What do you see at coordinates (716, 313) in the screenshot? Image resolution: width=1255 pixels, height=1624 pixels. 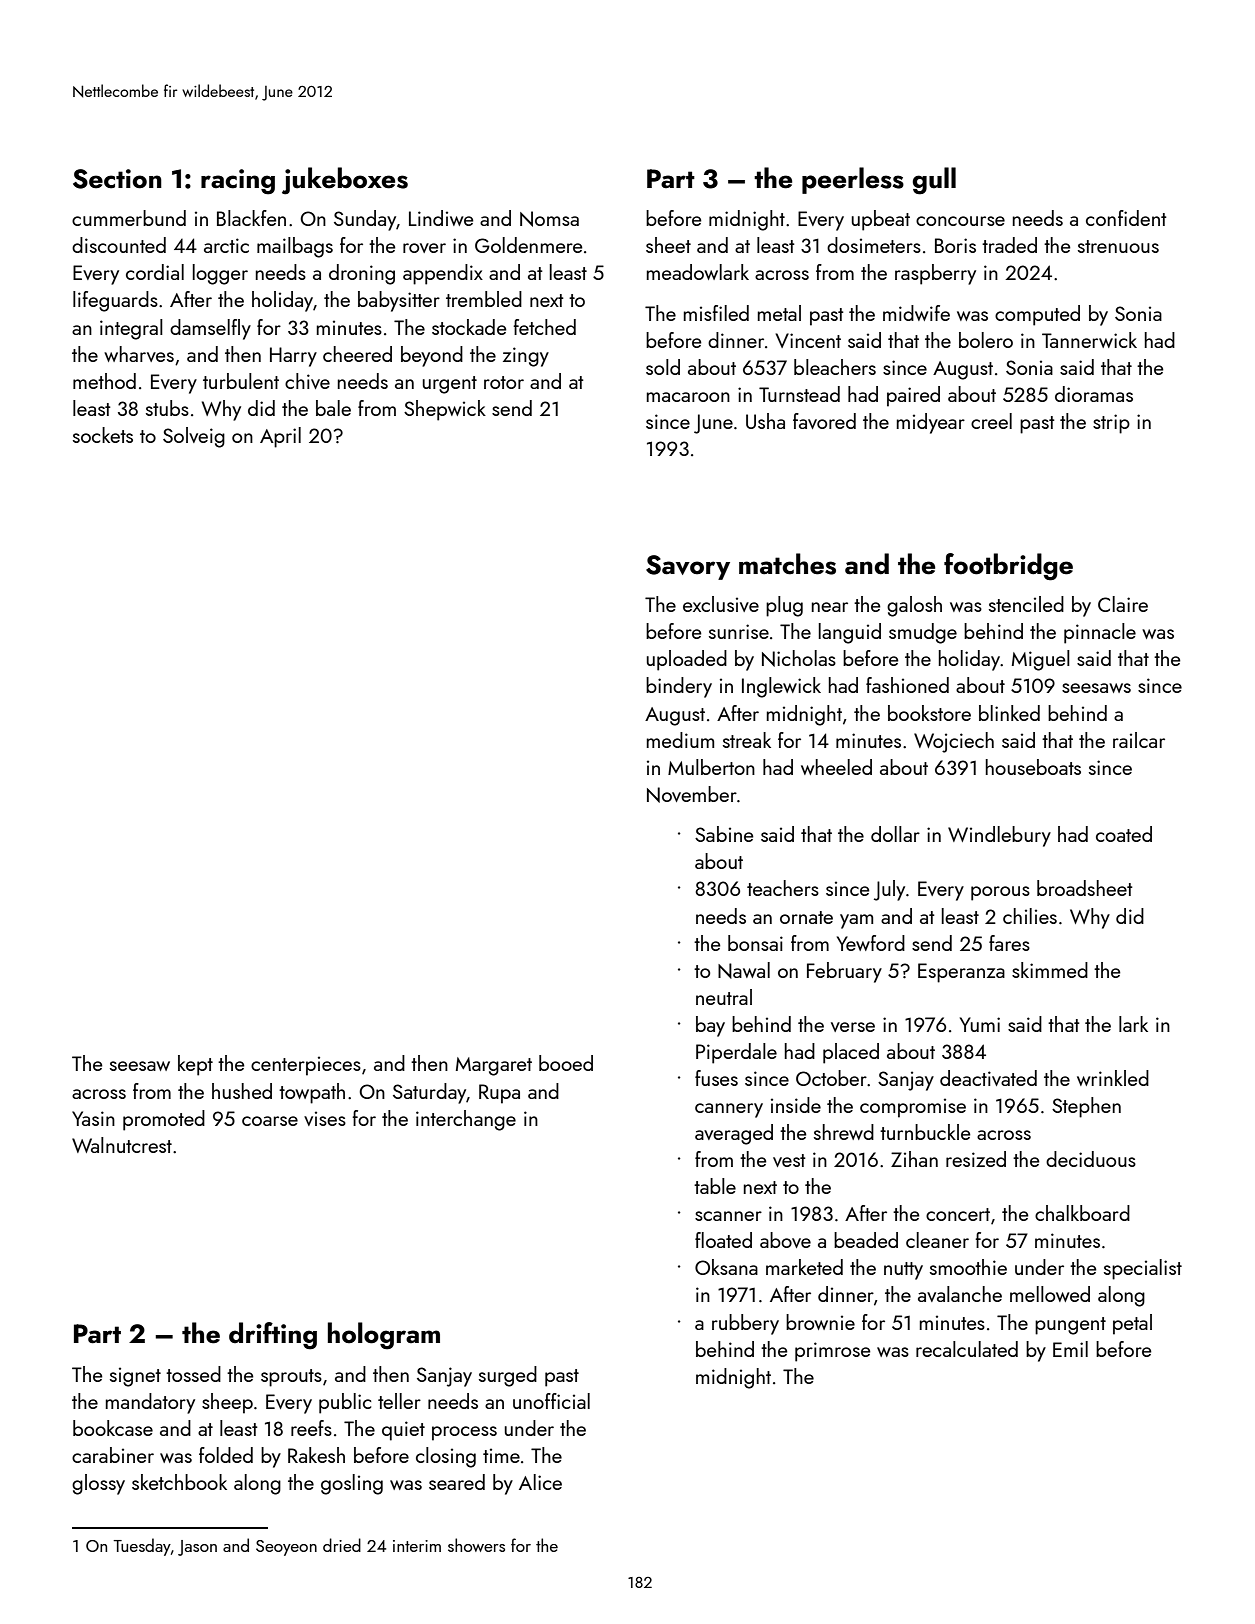 I see `misfiled` at bounding box center [716, 313].
